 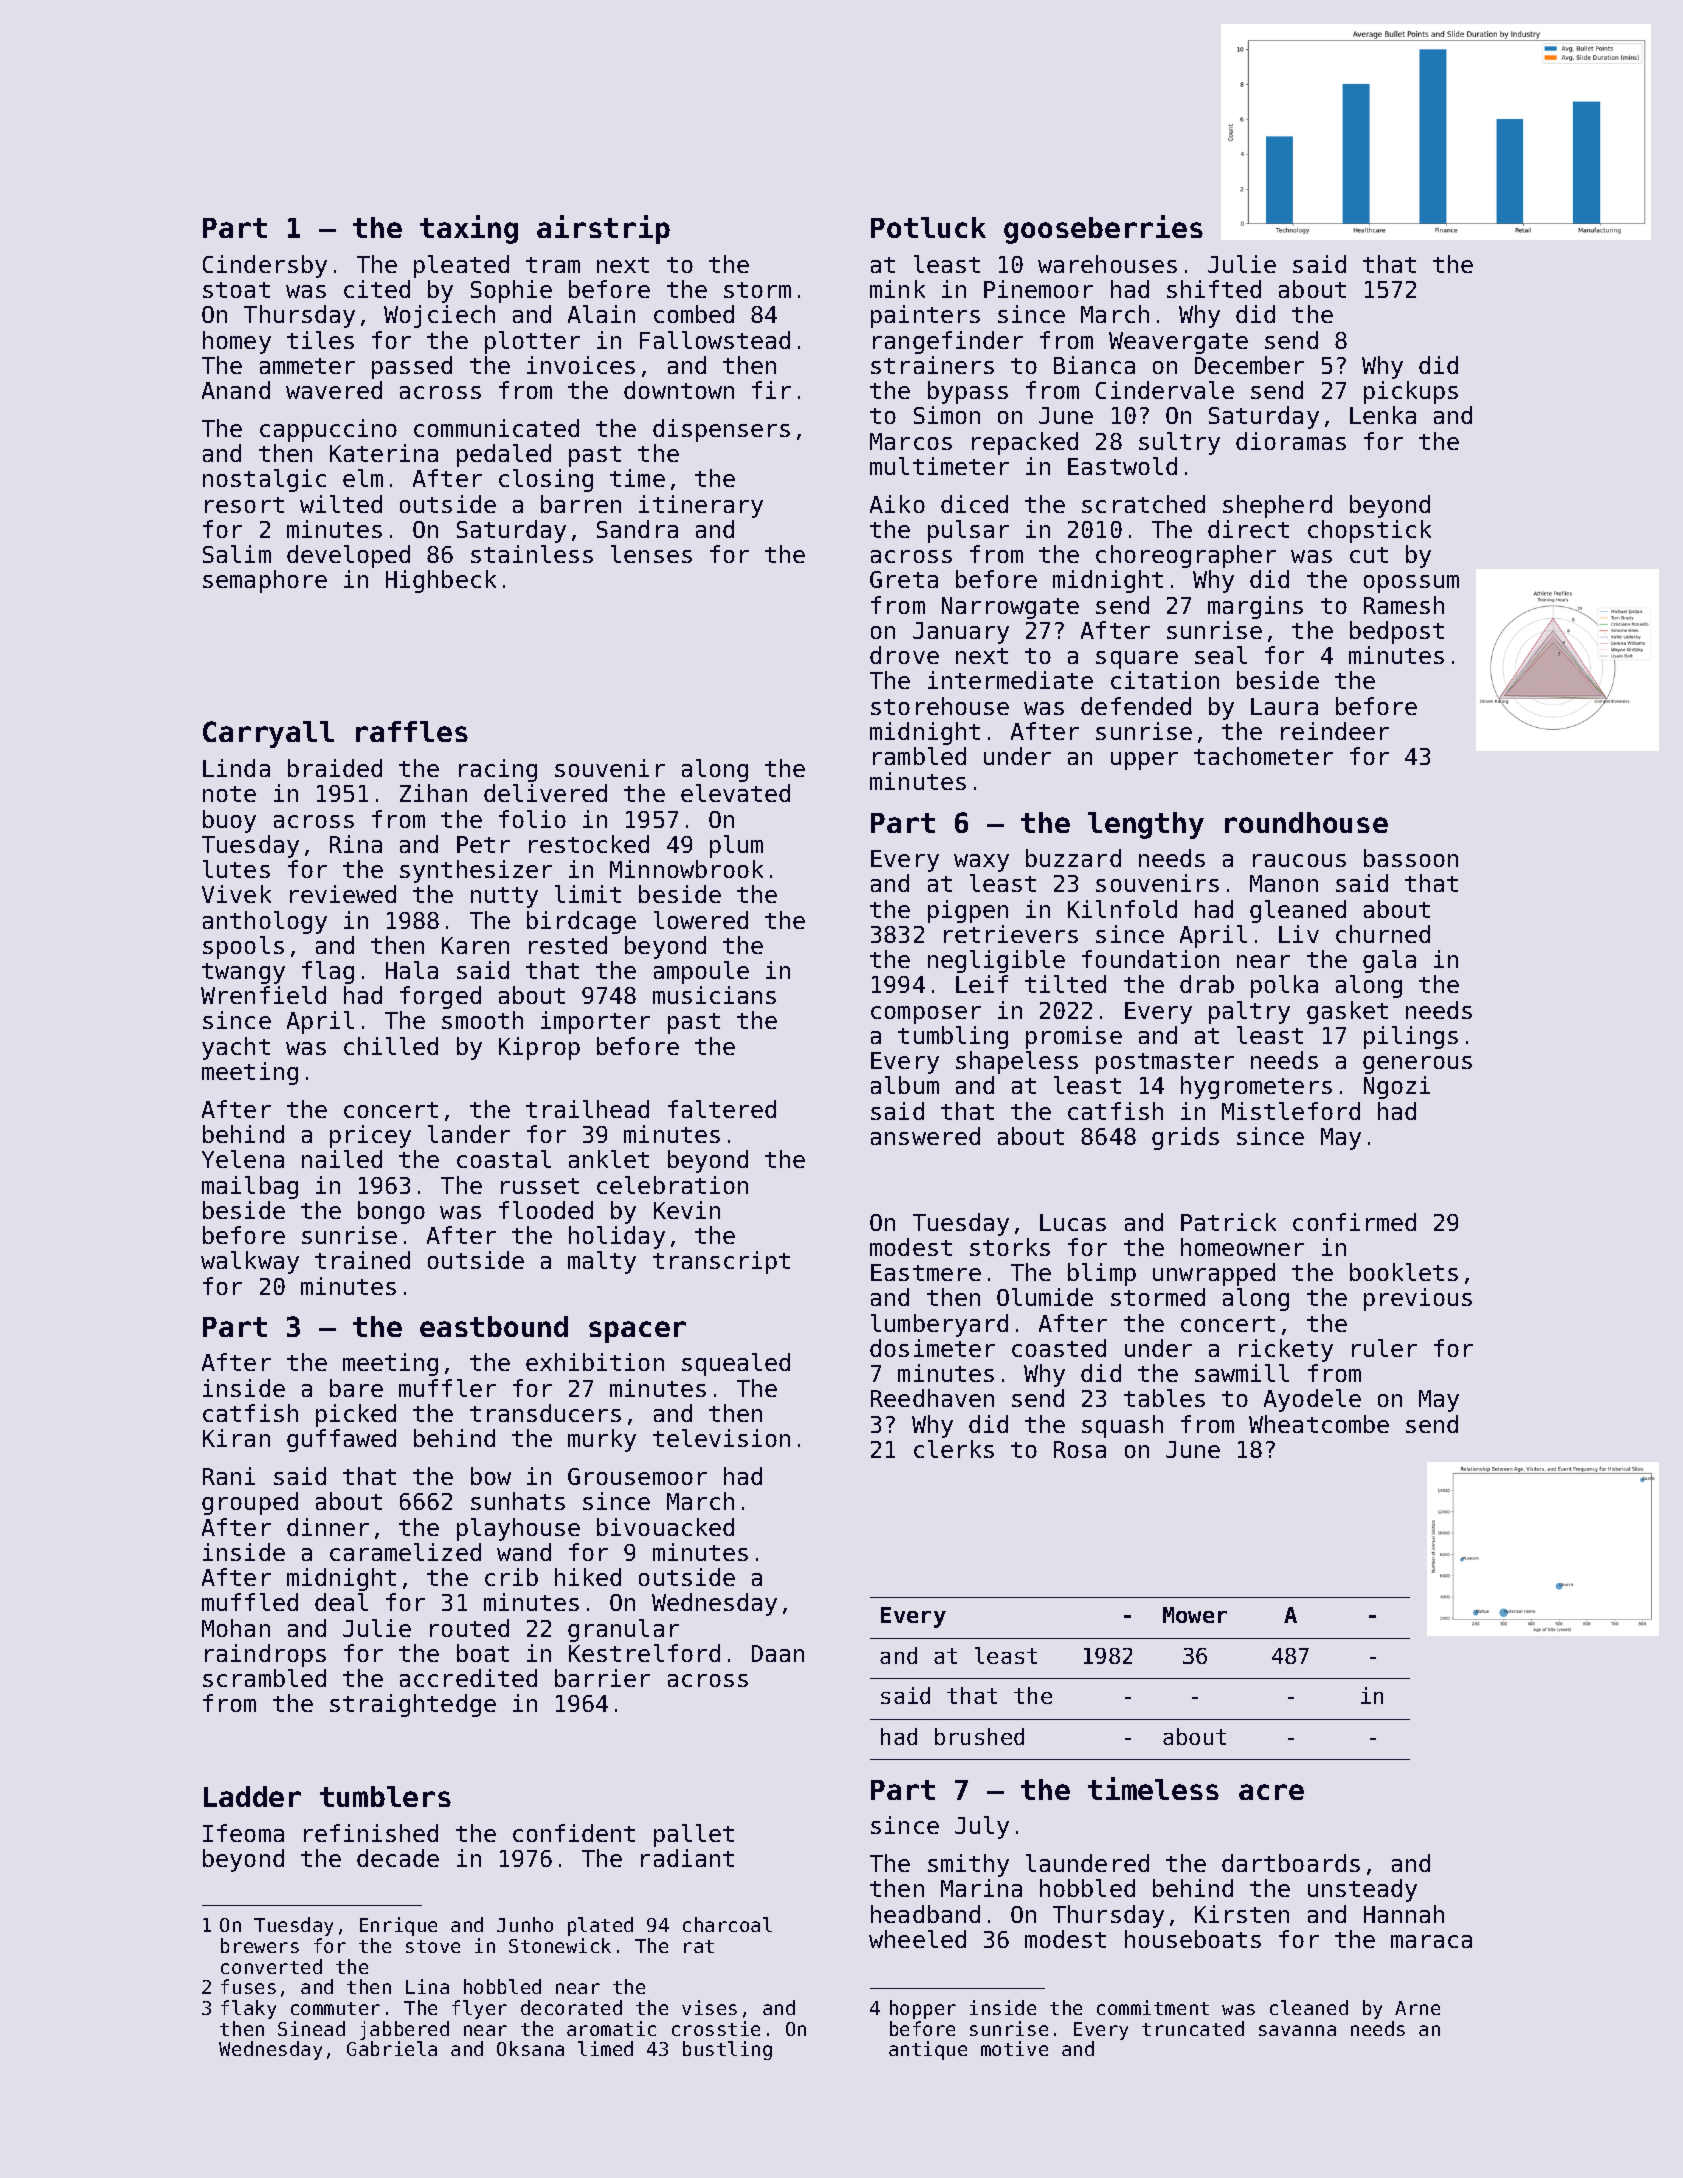 What do you see at coordinates (1418, 1299) in the page?
I see `previous` at bounding box center [1418, 1299].
